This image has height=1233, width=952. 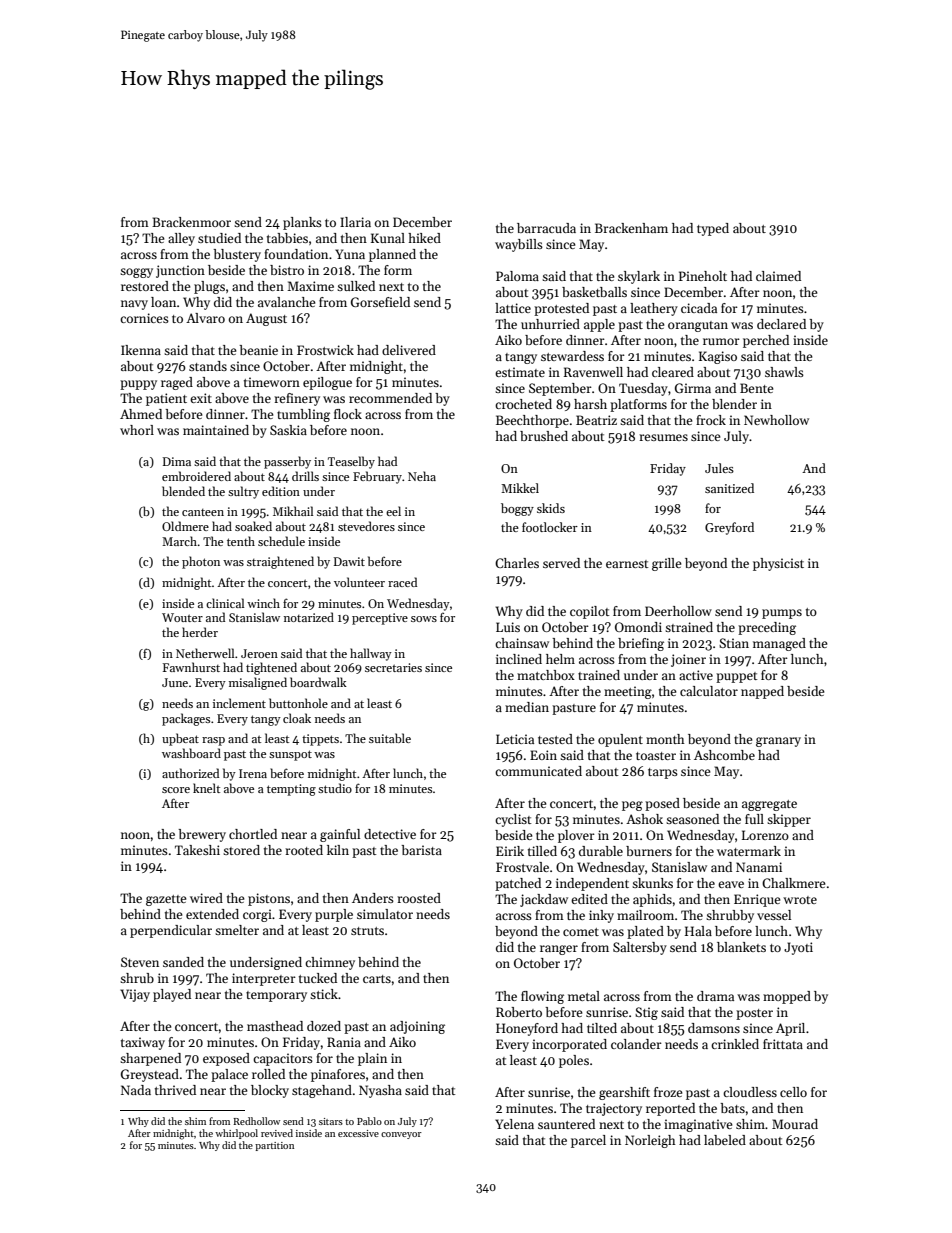 I want to click on Brackenmoor, so click(x=191, y=222).
